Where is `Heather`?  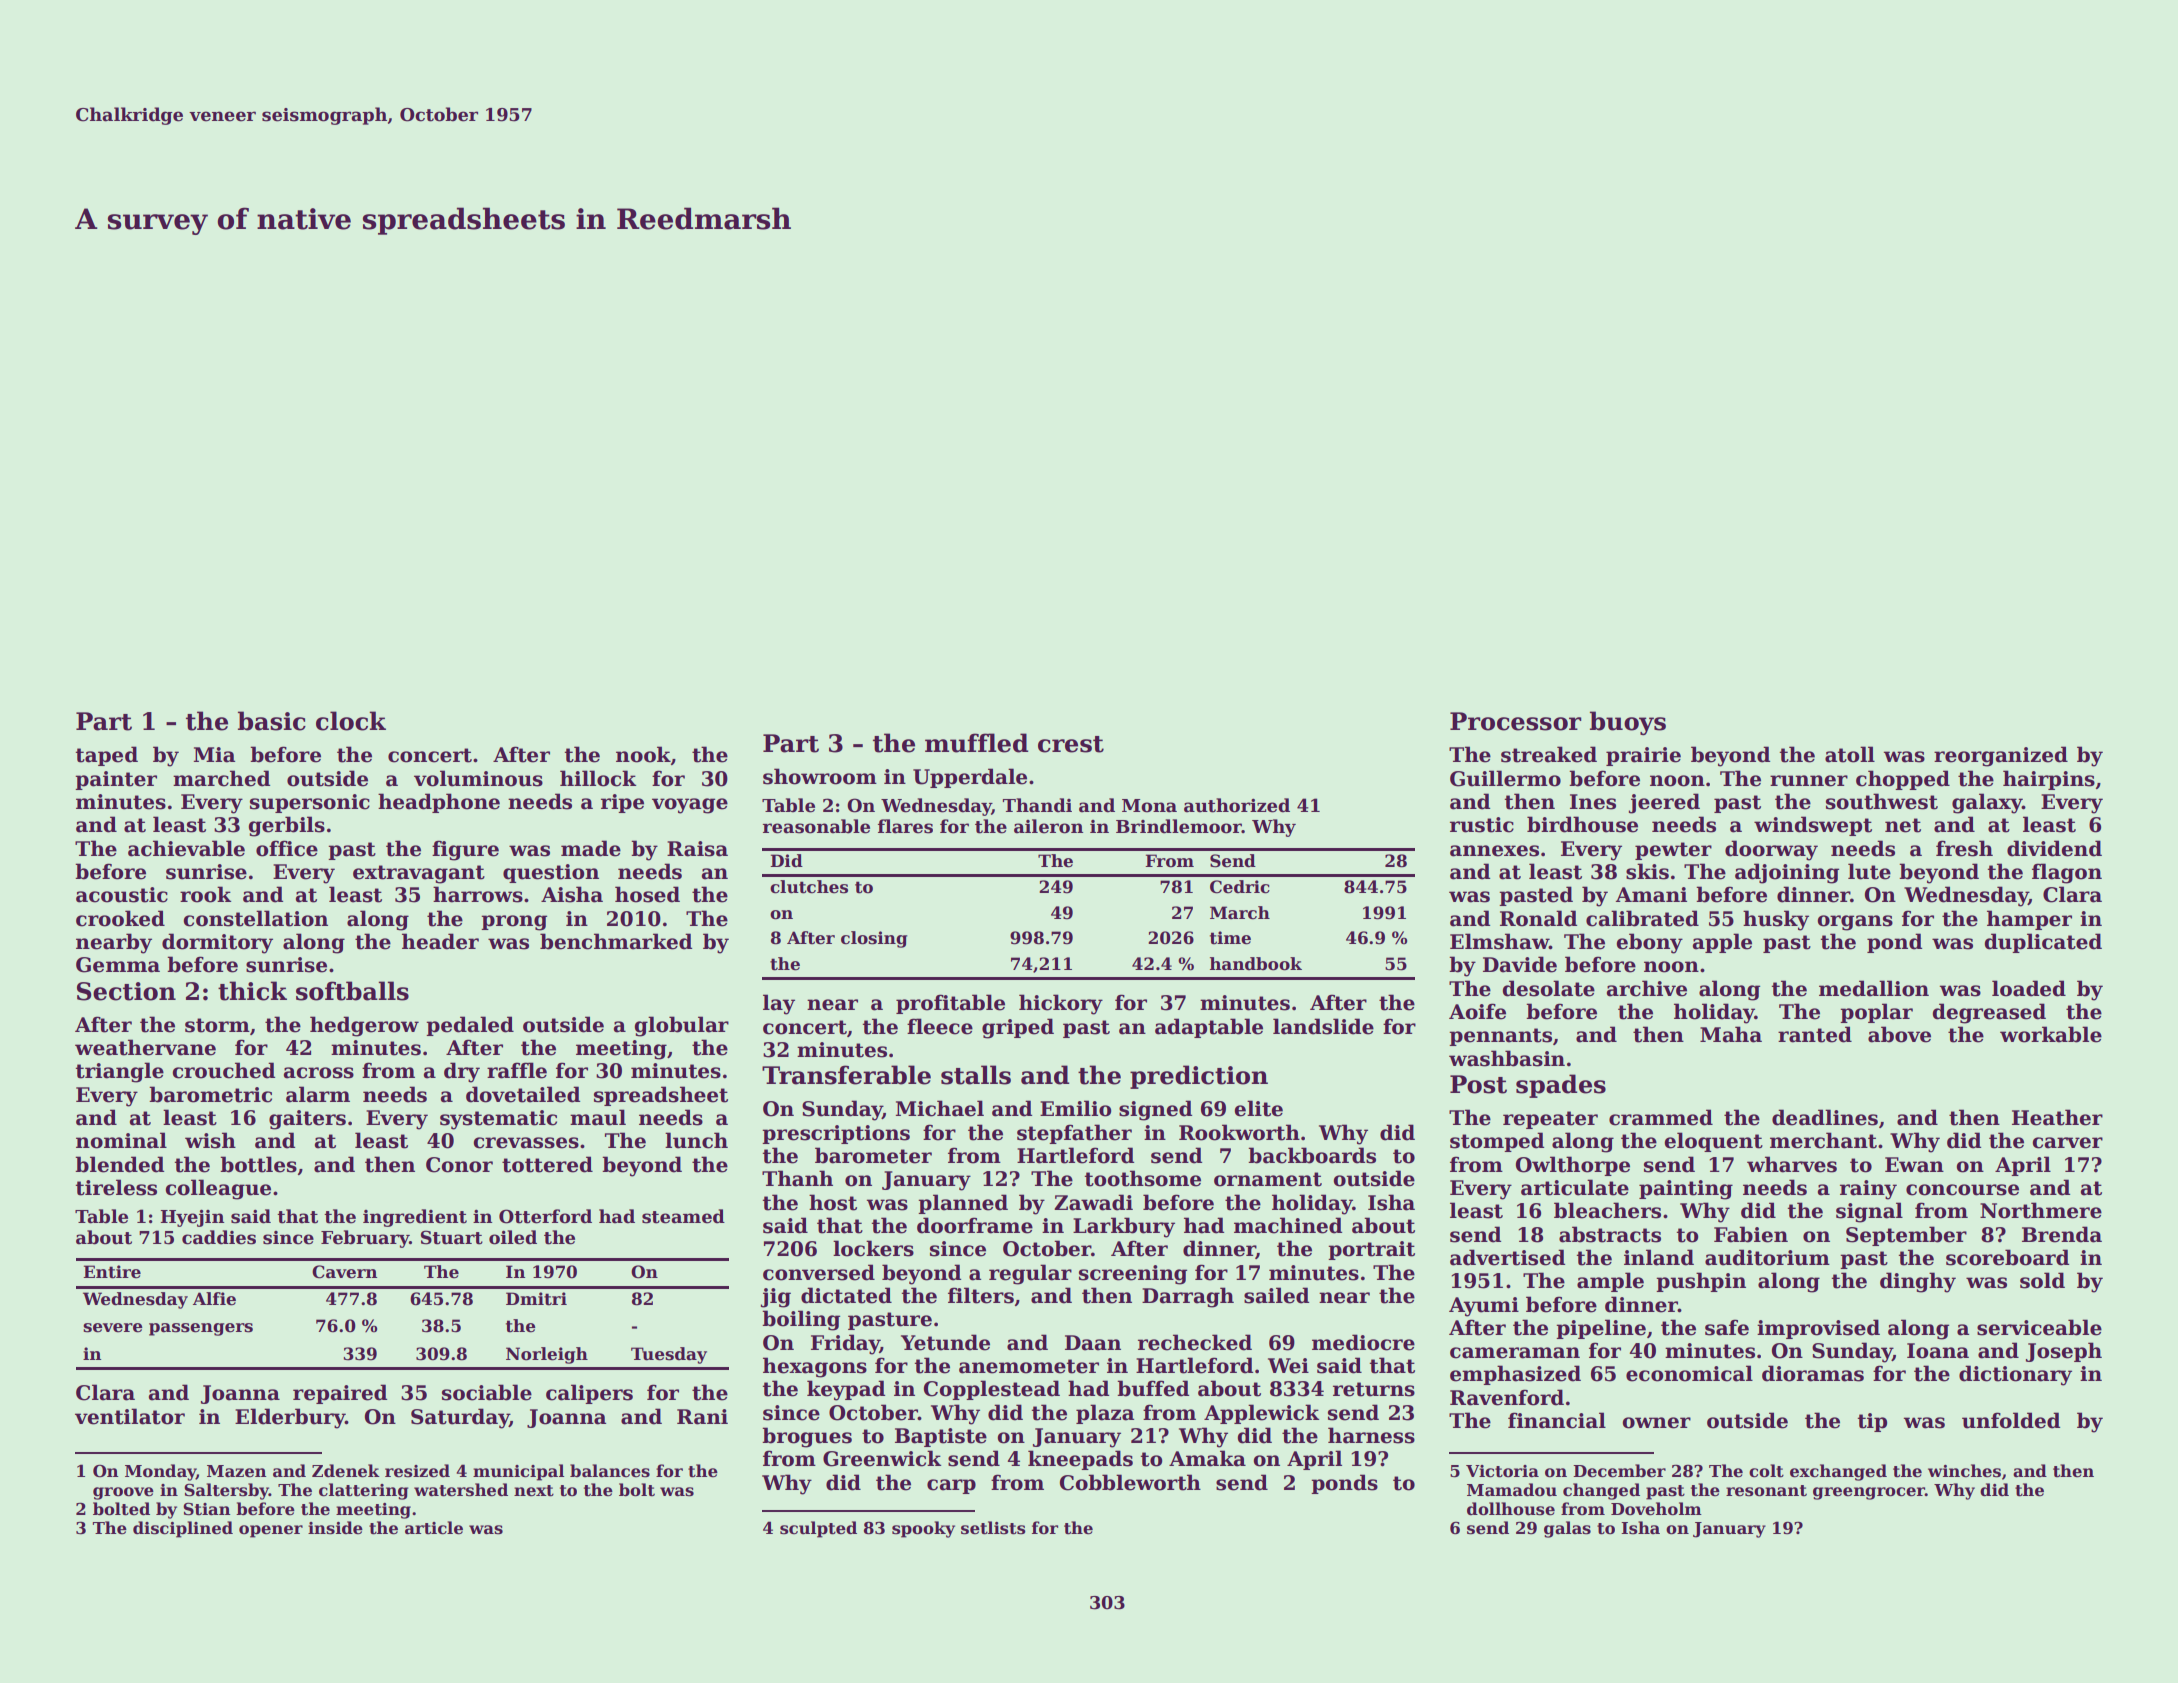 Heather is located at coordinates (2057, 1117).
